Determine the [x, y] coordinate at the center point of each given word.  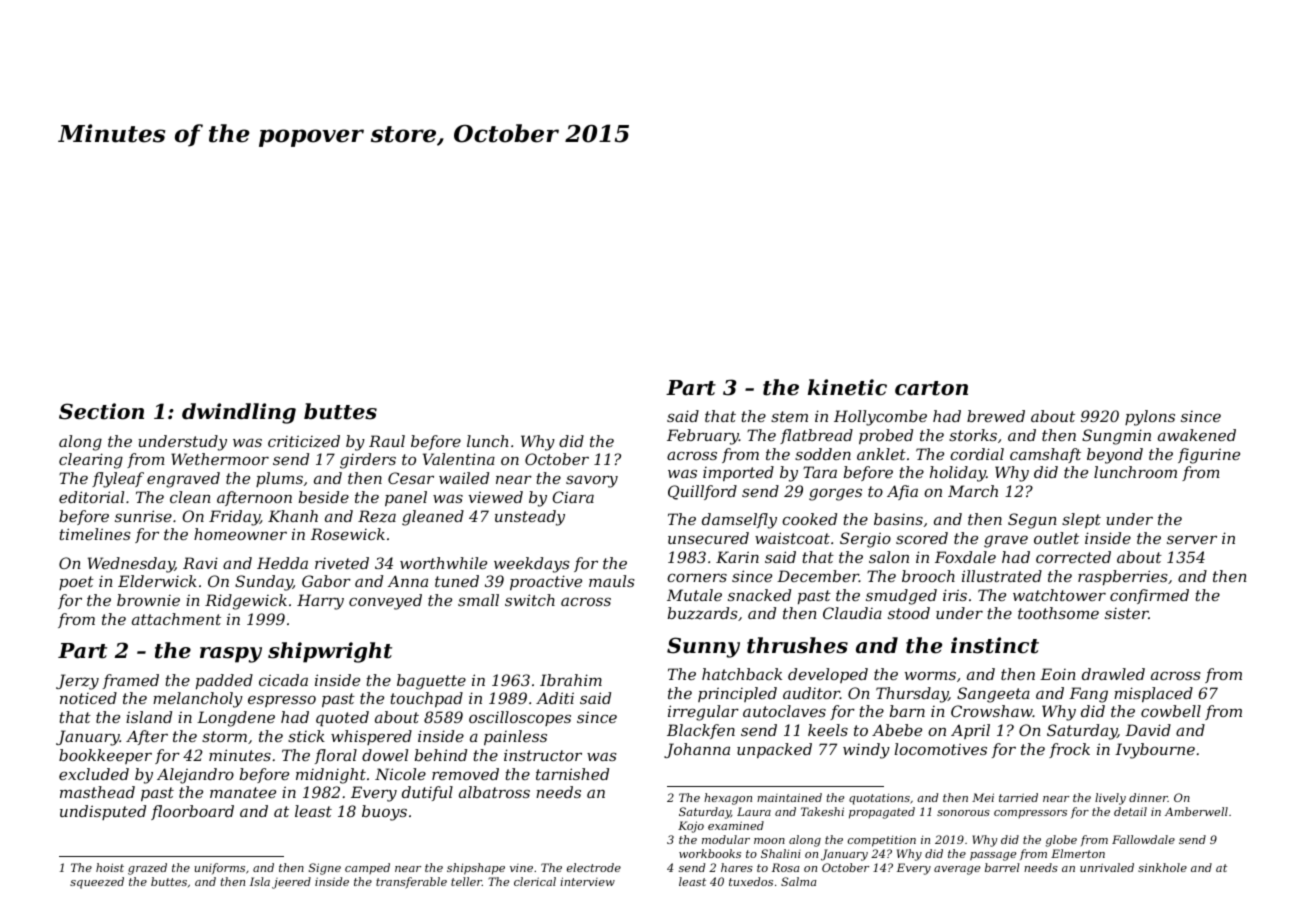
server [1192, 539]
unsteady [530, 518]
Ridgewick [246, 602]
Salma [799, 881]
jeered [291, 883]
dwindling [239, 413]
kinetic [847, 387]
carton [931, 388]
